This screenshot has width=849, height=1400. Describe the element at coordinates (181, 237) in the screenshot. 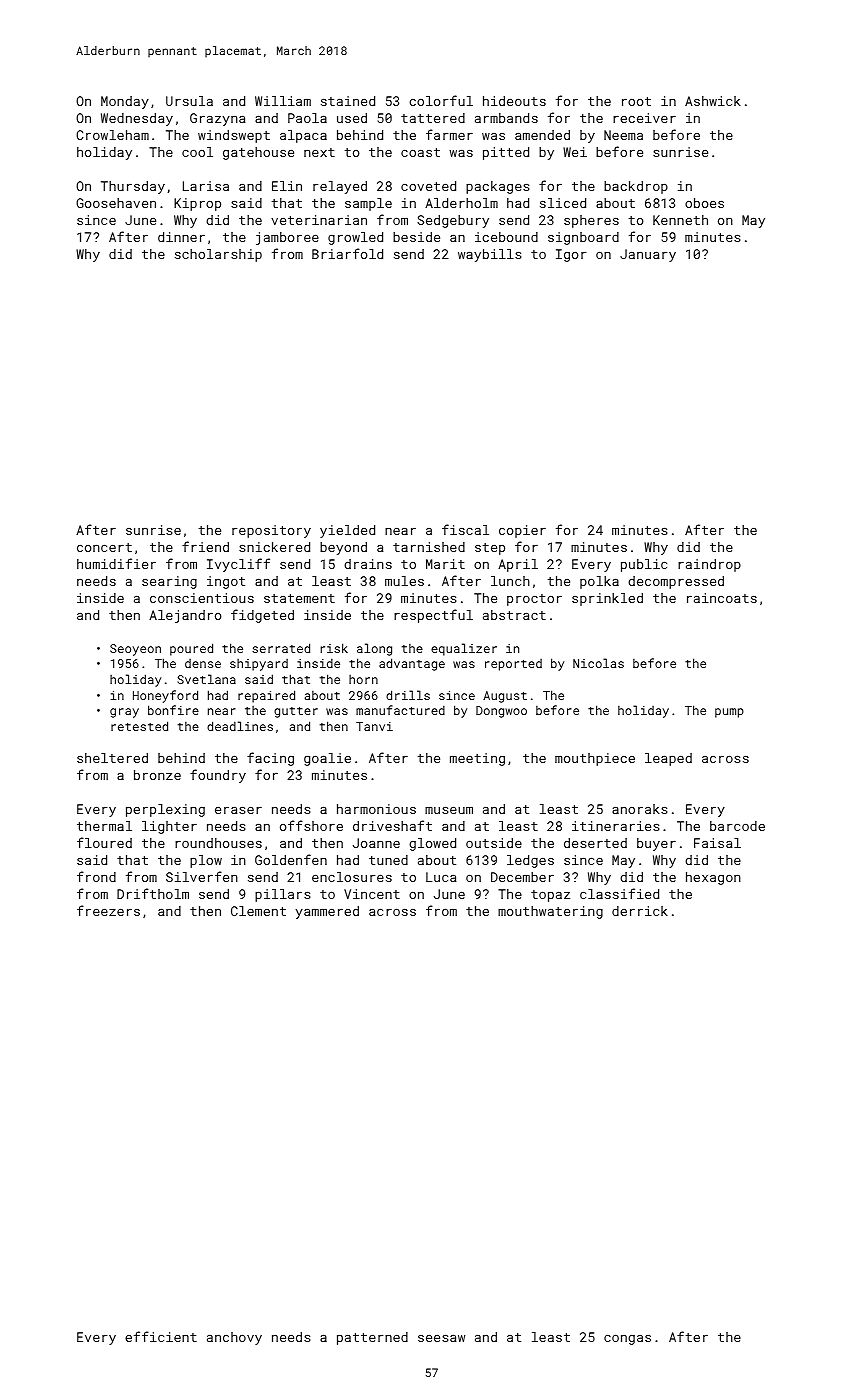

I see `dinner` at that location.
